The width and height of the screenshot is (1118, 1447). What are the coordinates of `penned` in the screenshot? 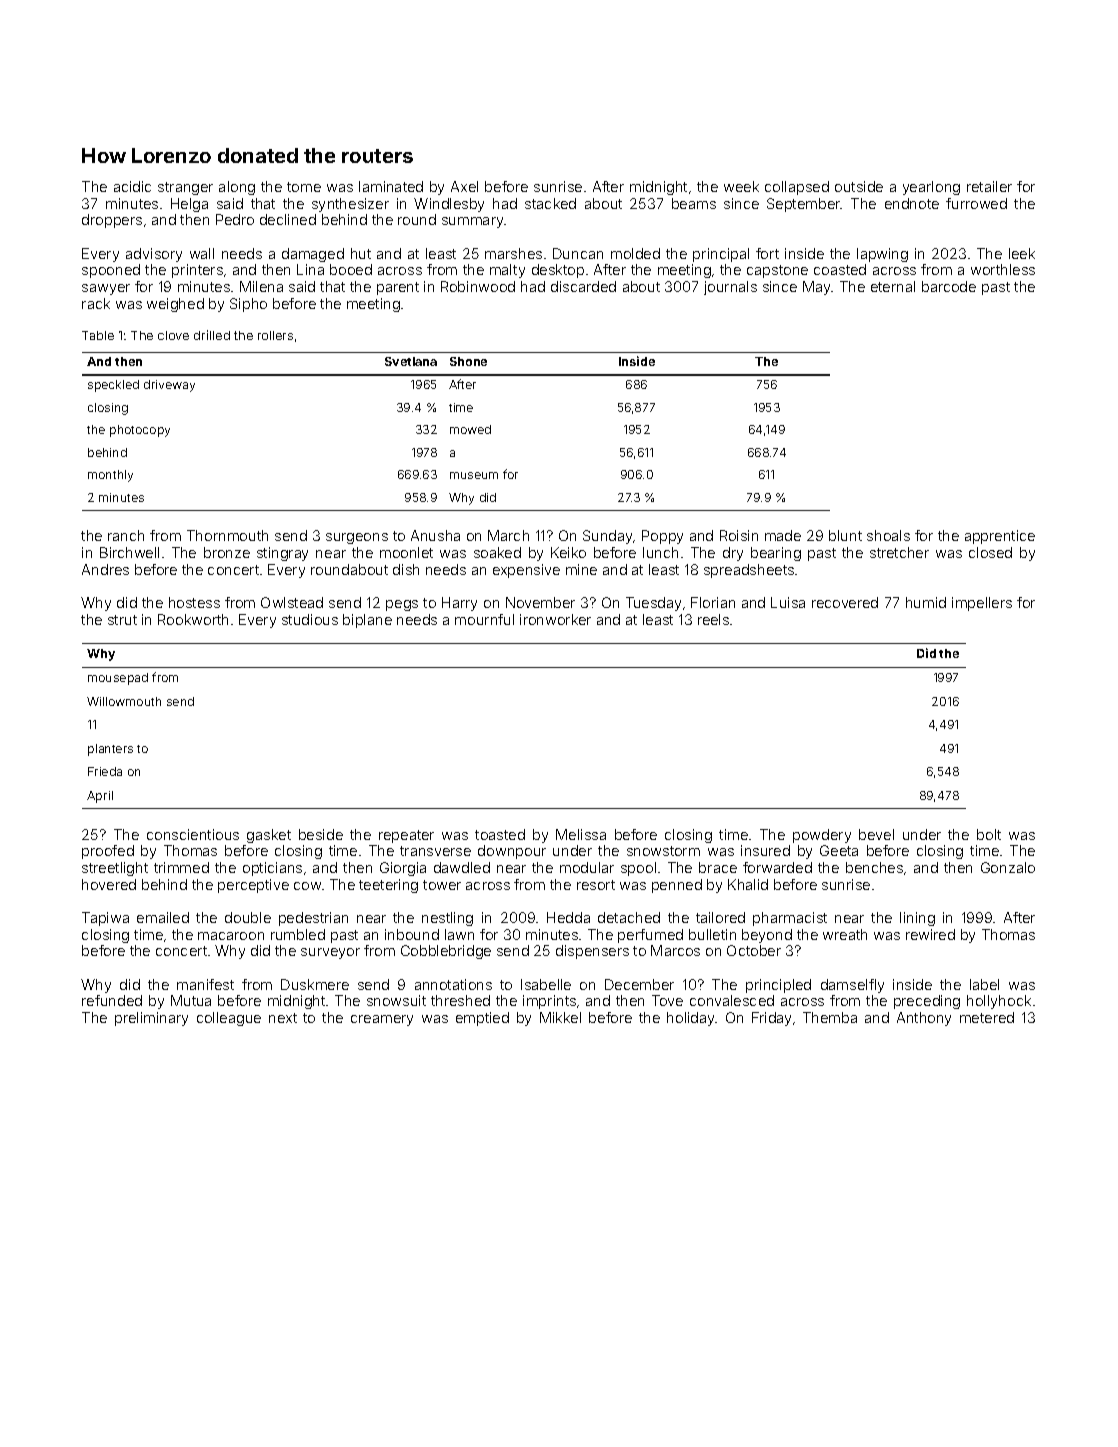 It's located at (677, 886).
